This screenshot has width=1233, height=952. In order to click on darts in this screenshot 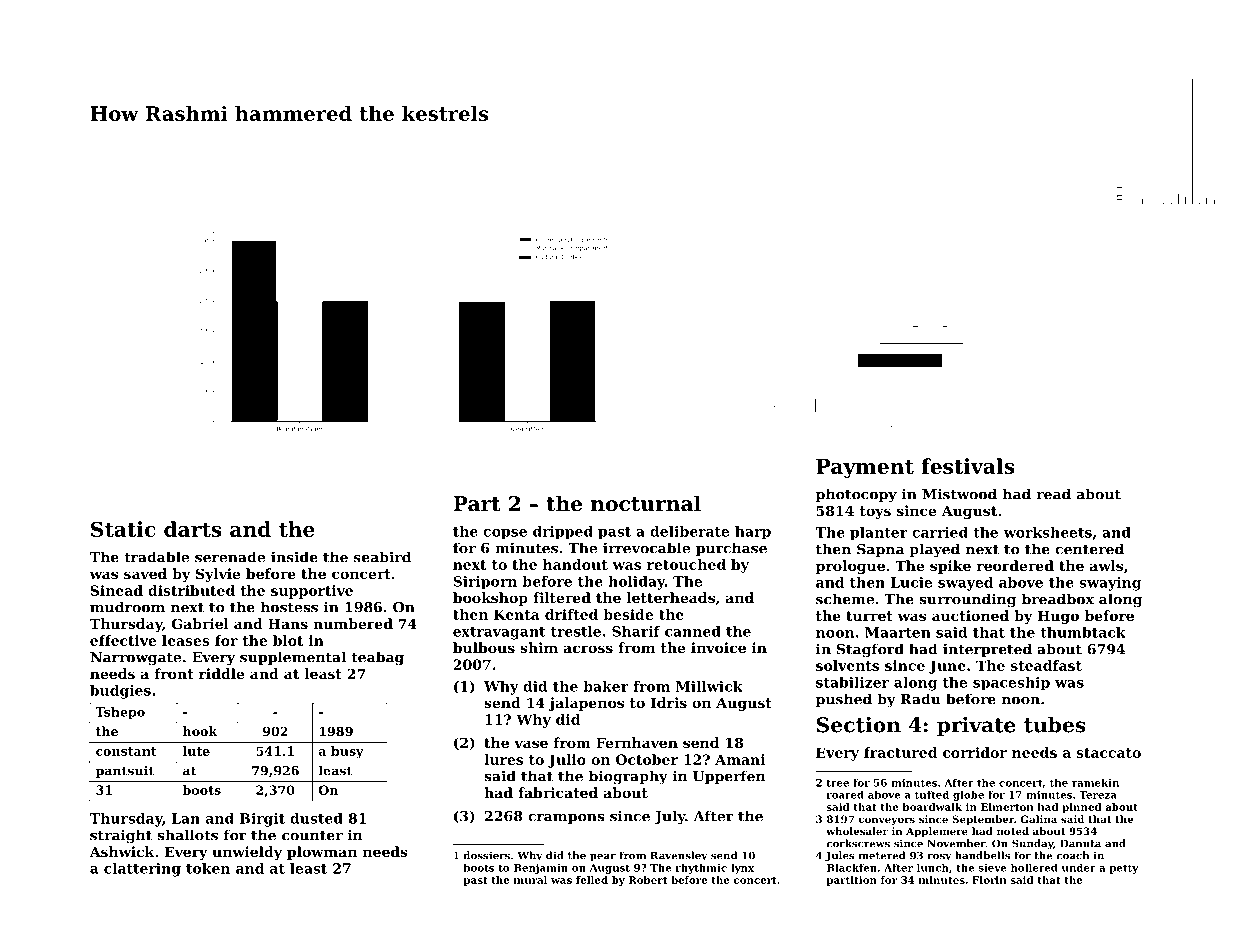, I will do `click(193, 529)`.
